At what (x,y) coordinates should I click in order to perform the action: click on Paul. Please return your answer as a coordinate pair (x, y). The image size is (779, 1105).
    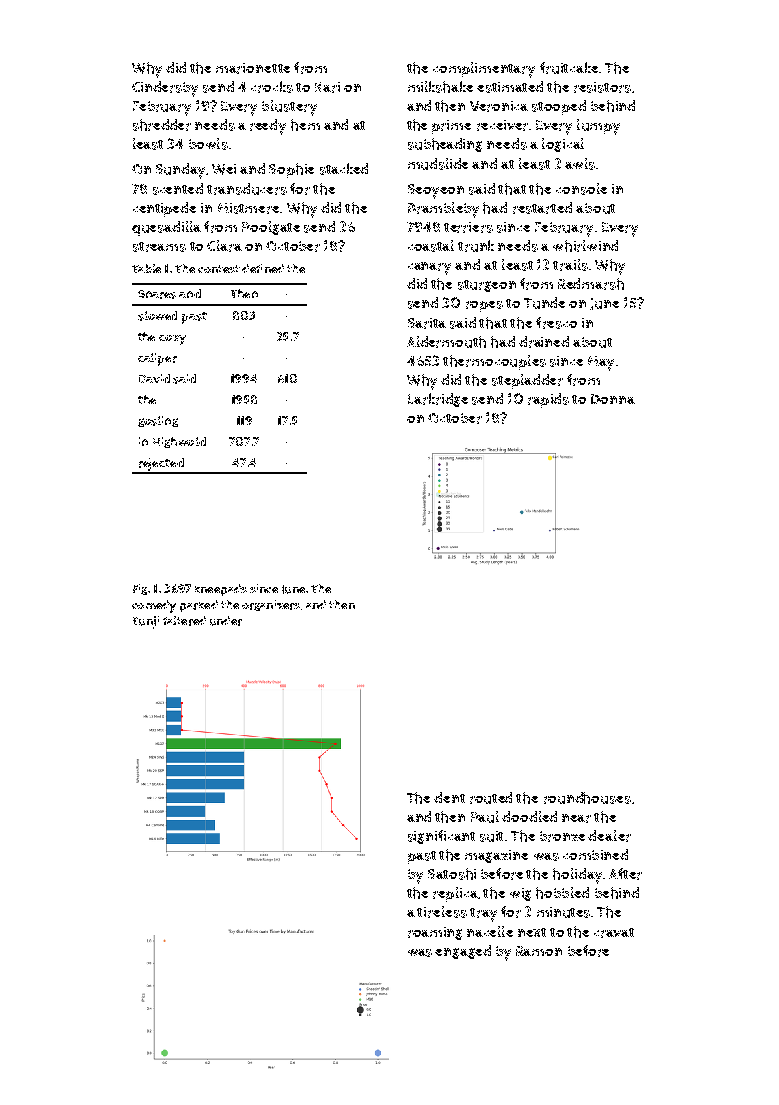
    Looking at the image, I should click on (485, 817).
